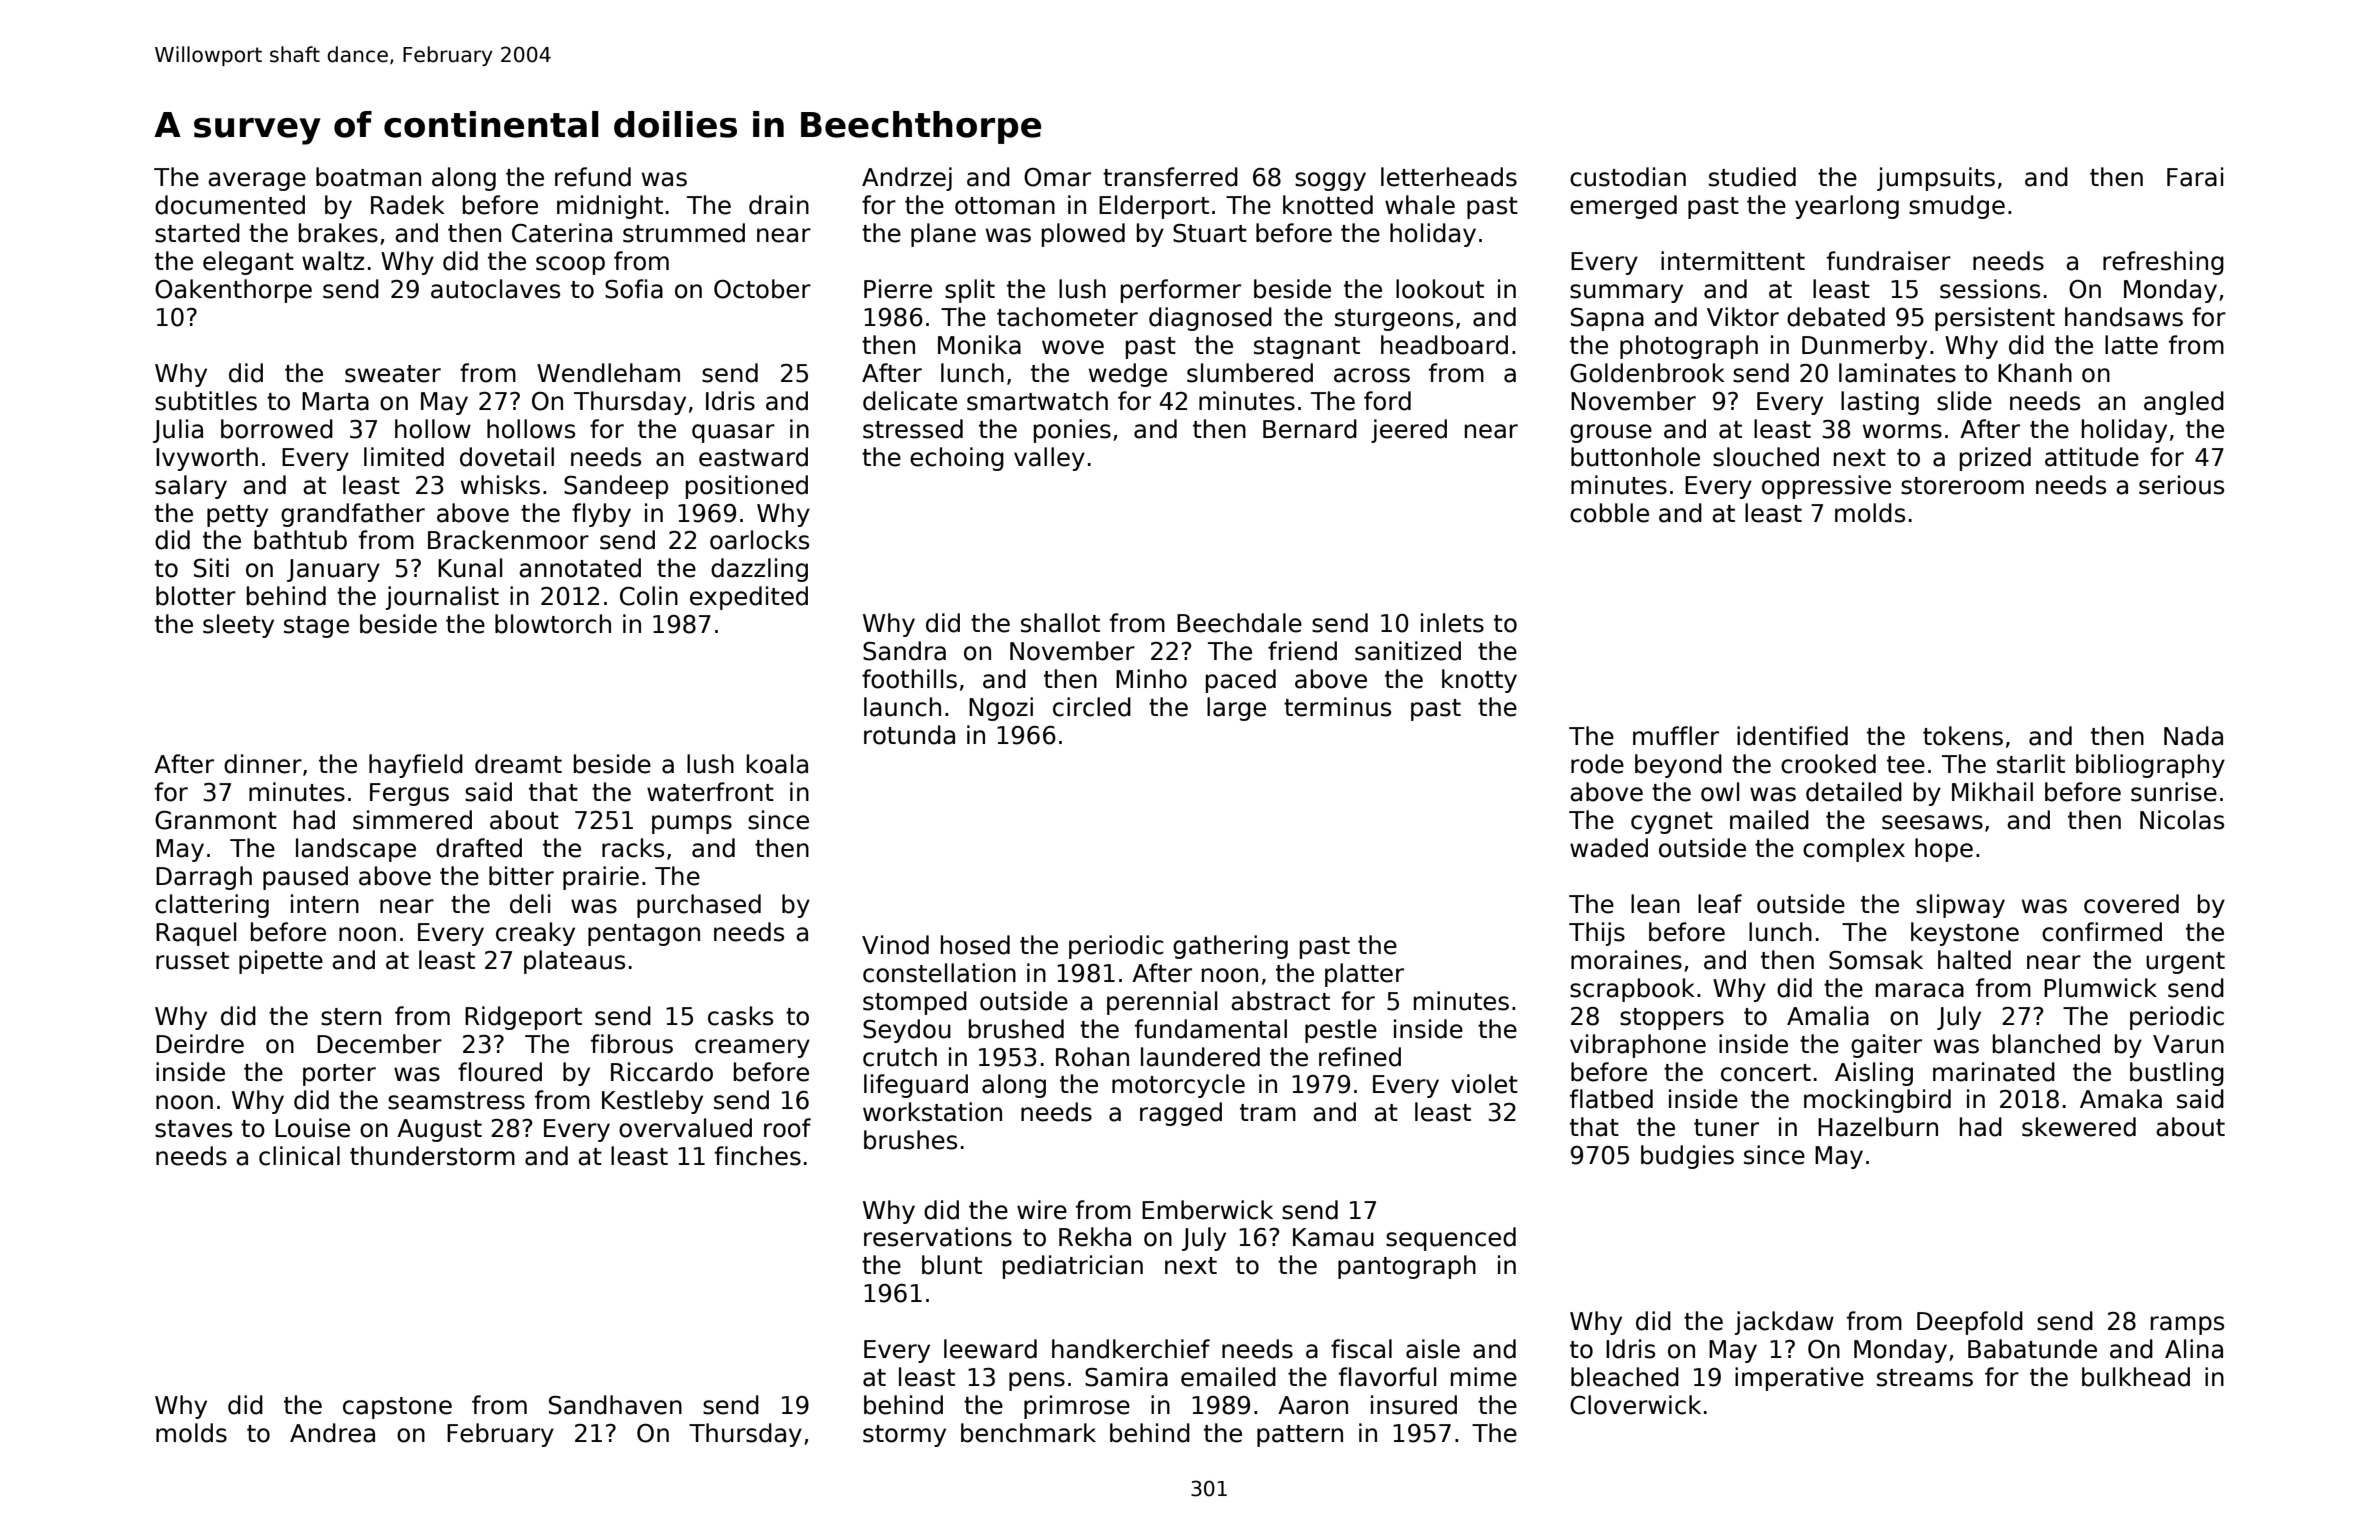  What do you see at coordinates (1449, 177) in the page?
I see `letterheads` at bounding box center [1449, 177].
